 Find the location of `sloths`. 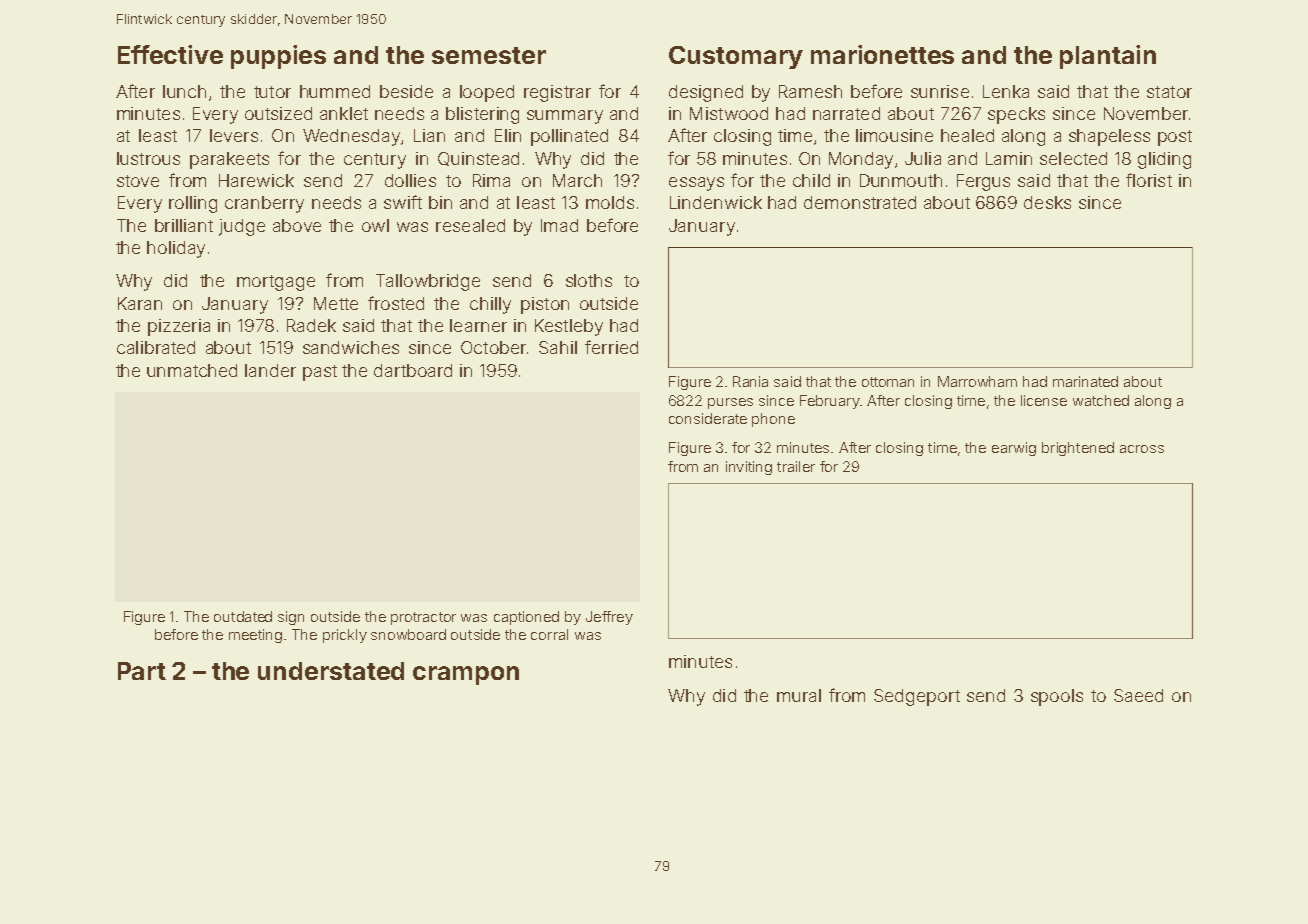

sloths is located at coordinates (589, 280).
